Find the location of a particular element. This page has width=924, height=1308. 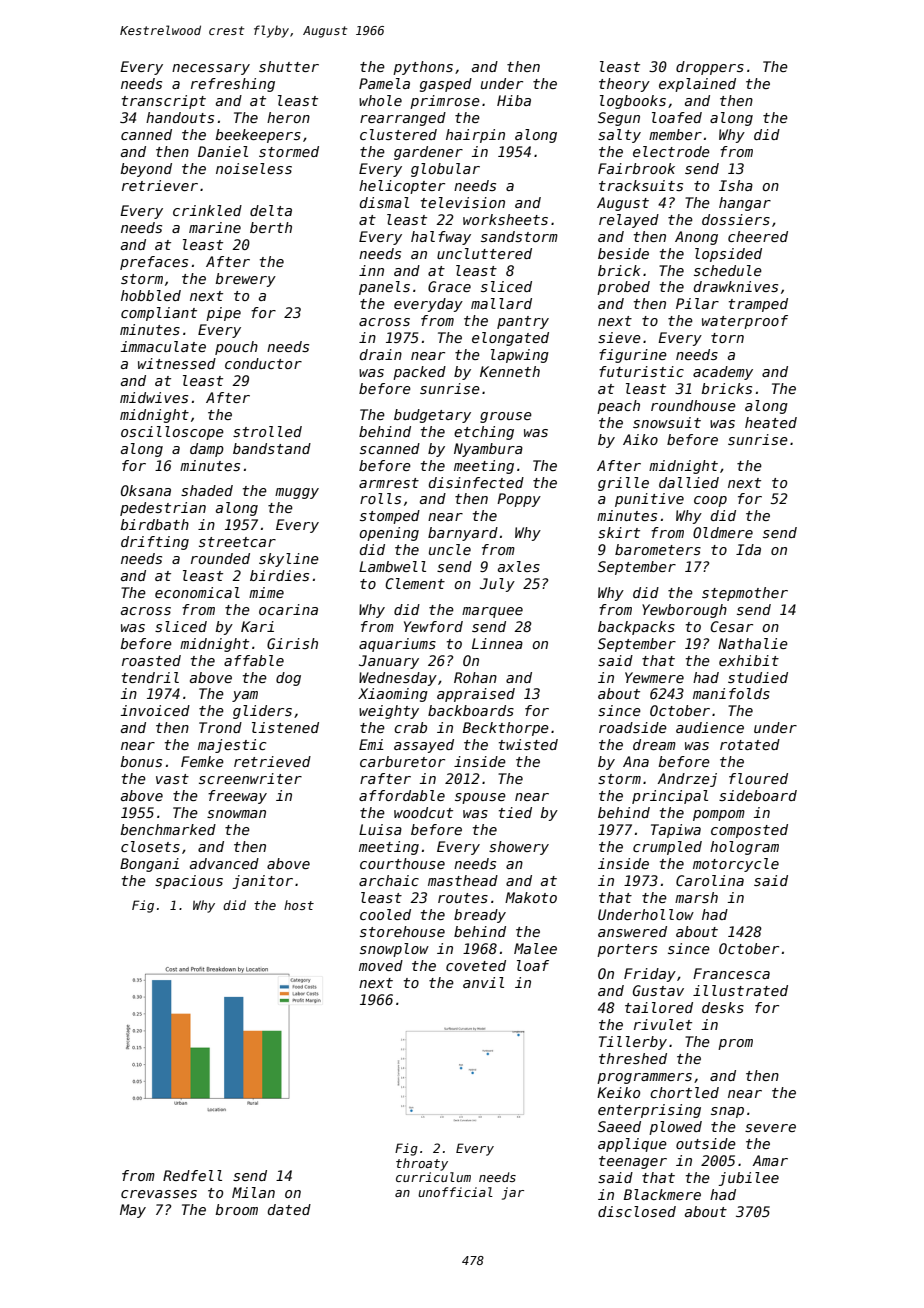

shaded is located at coordinates (207, 490).
